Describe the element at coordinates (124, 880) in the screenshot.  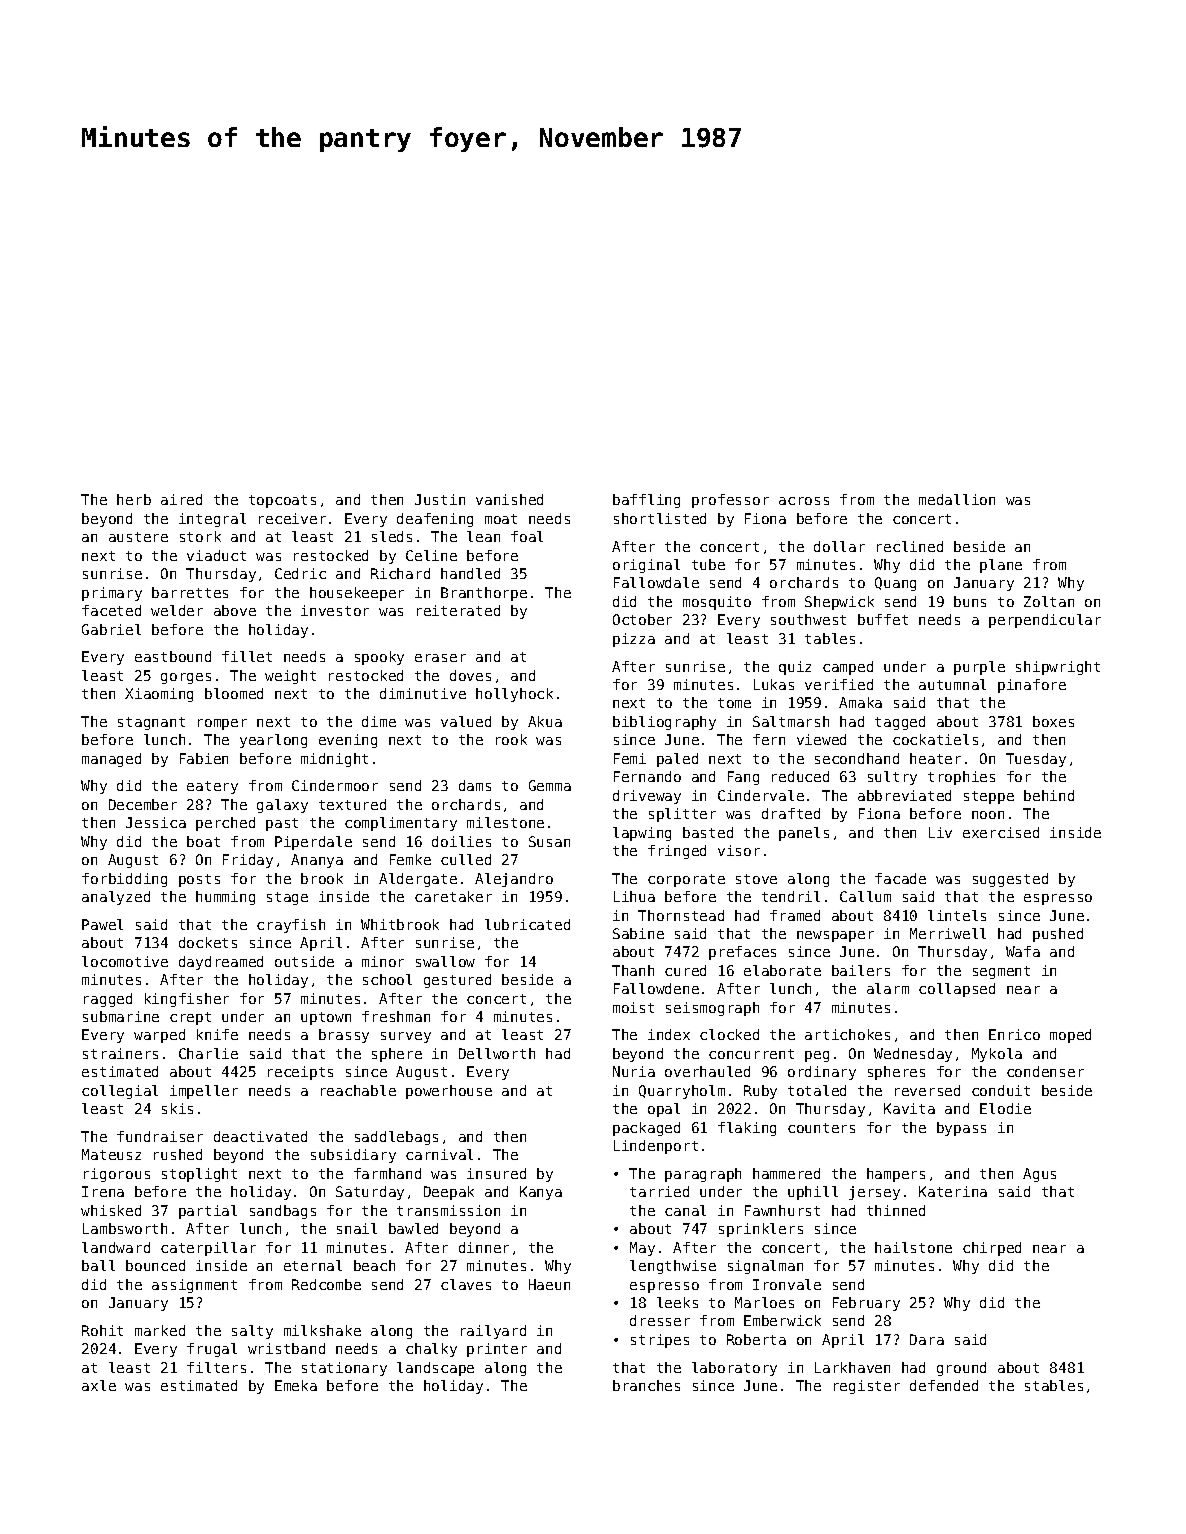
I see `forbidding` at that location.
